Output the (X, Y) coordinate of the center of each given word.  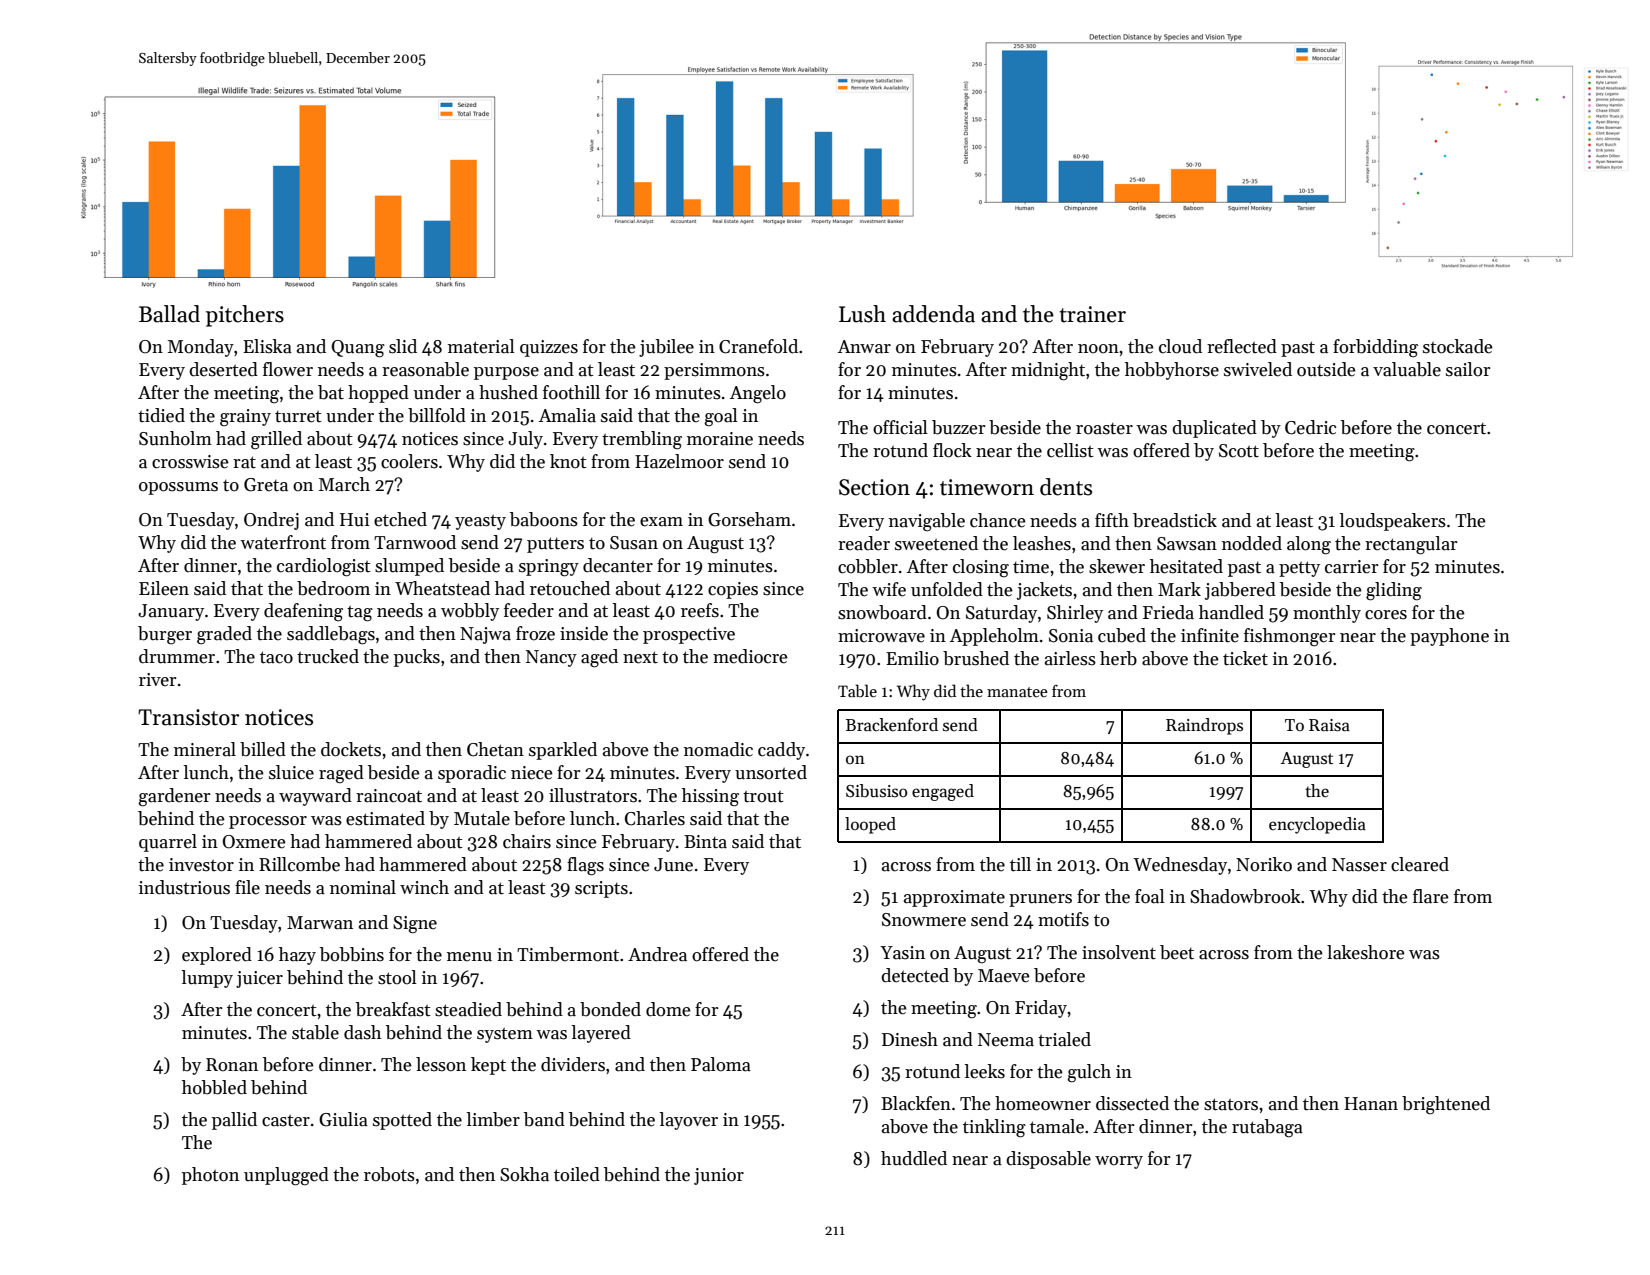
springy (549, 568)
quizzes (549, 348)
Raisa (1329, 725)
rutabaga (1267, 1128)
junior (719, 1176)
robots (389, 1174)
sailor (1468, 369)
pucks (417, 658)
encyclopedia (1317, 825)
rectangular (1411, 545)
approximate (954, 898)
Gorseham (749, 519)
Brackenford (892, 725)
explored (217, 956)
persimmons (714, 371)
